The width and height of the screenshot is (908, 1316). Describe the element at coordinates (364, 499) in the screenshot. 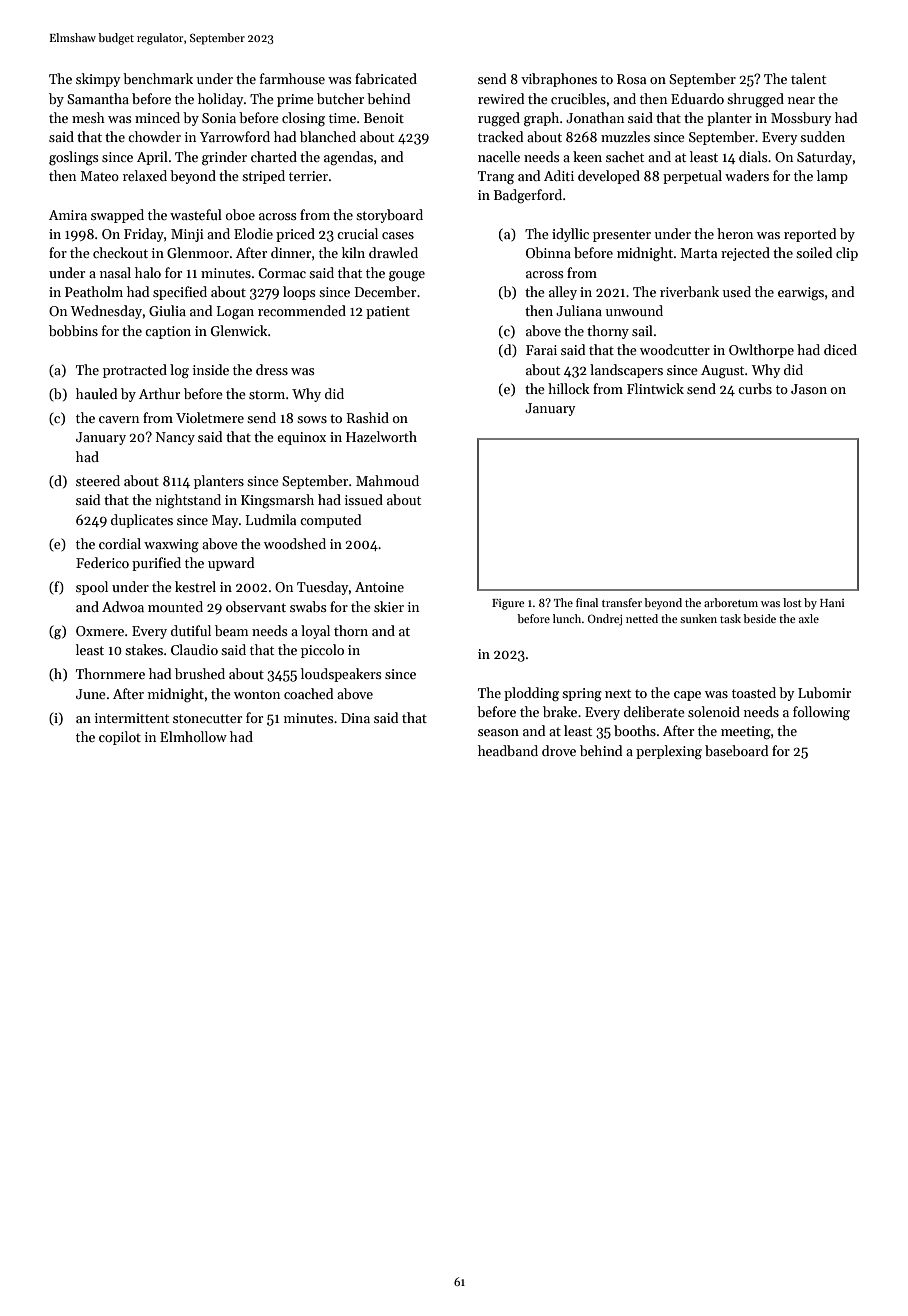

I see `issued` at that location.
